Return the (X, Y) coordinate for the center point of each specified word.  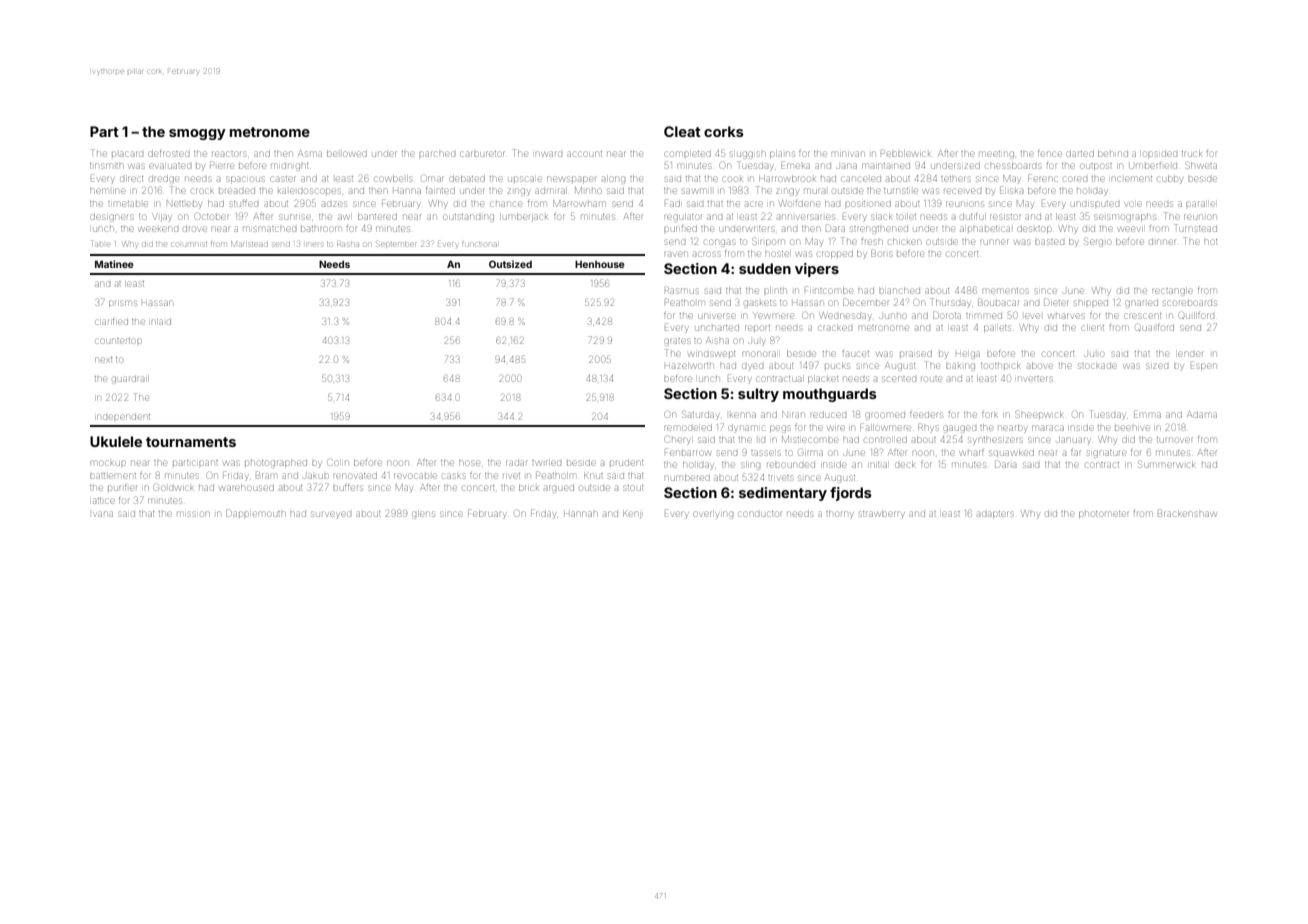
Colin (338, 462)
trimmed (984, 316)
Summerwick (1167, 464)
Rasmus (682, 290)
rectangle (1172, 292)
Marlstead (249, 244)
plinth (775, 291)
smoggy (197, 134)
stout (633, 488)
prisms (123, 303)
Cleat (682, 131)
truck (1192, 154)
